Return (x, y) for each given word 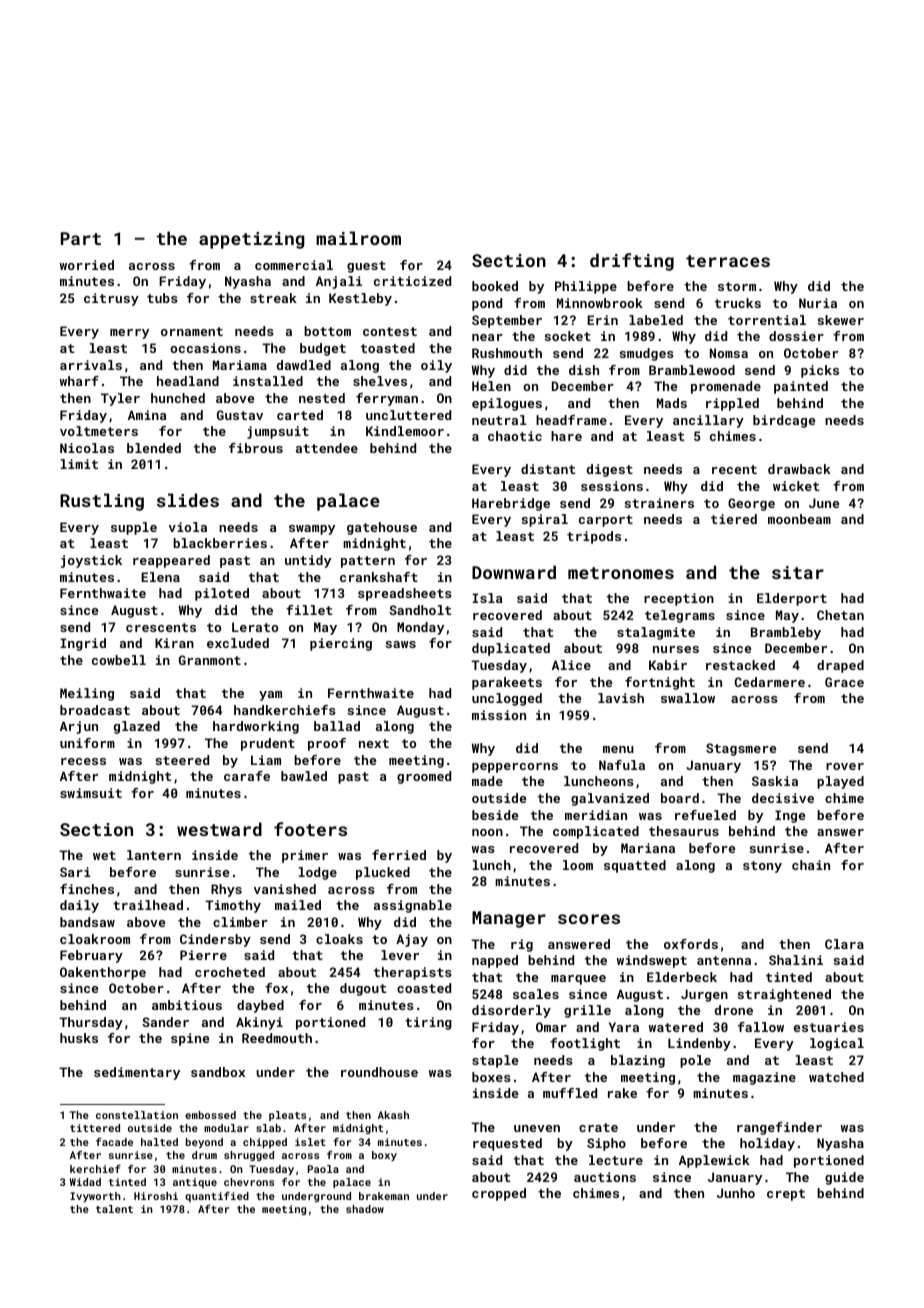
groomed (424, 777)
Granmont (210, 660)
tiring (428, 1023)
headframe (571, 420)
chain (811, 865)
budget (323, 349)
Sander (165, 1022)
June (824, 503)
